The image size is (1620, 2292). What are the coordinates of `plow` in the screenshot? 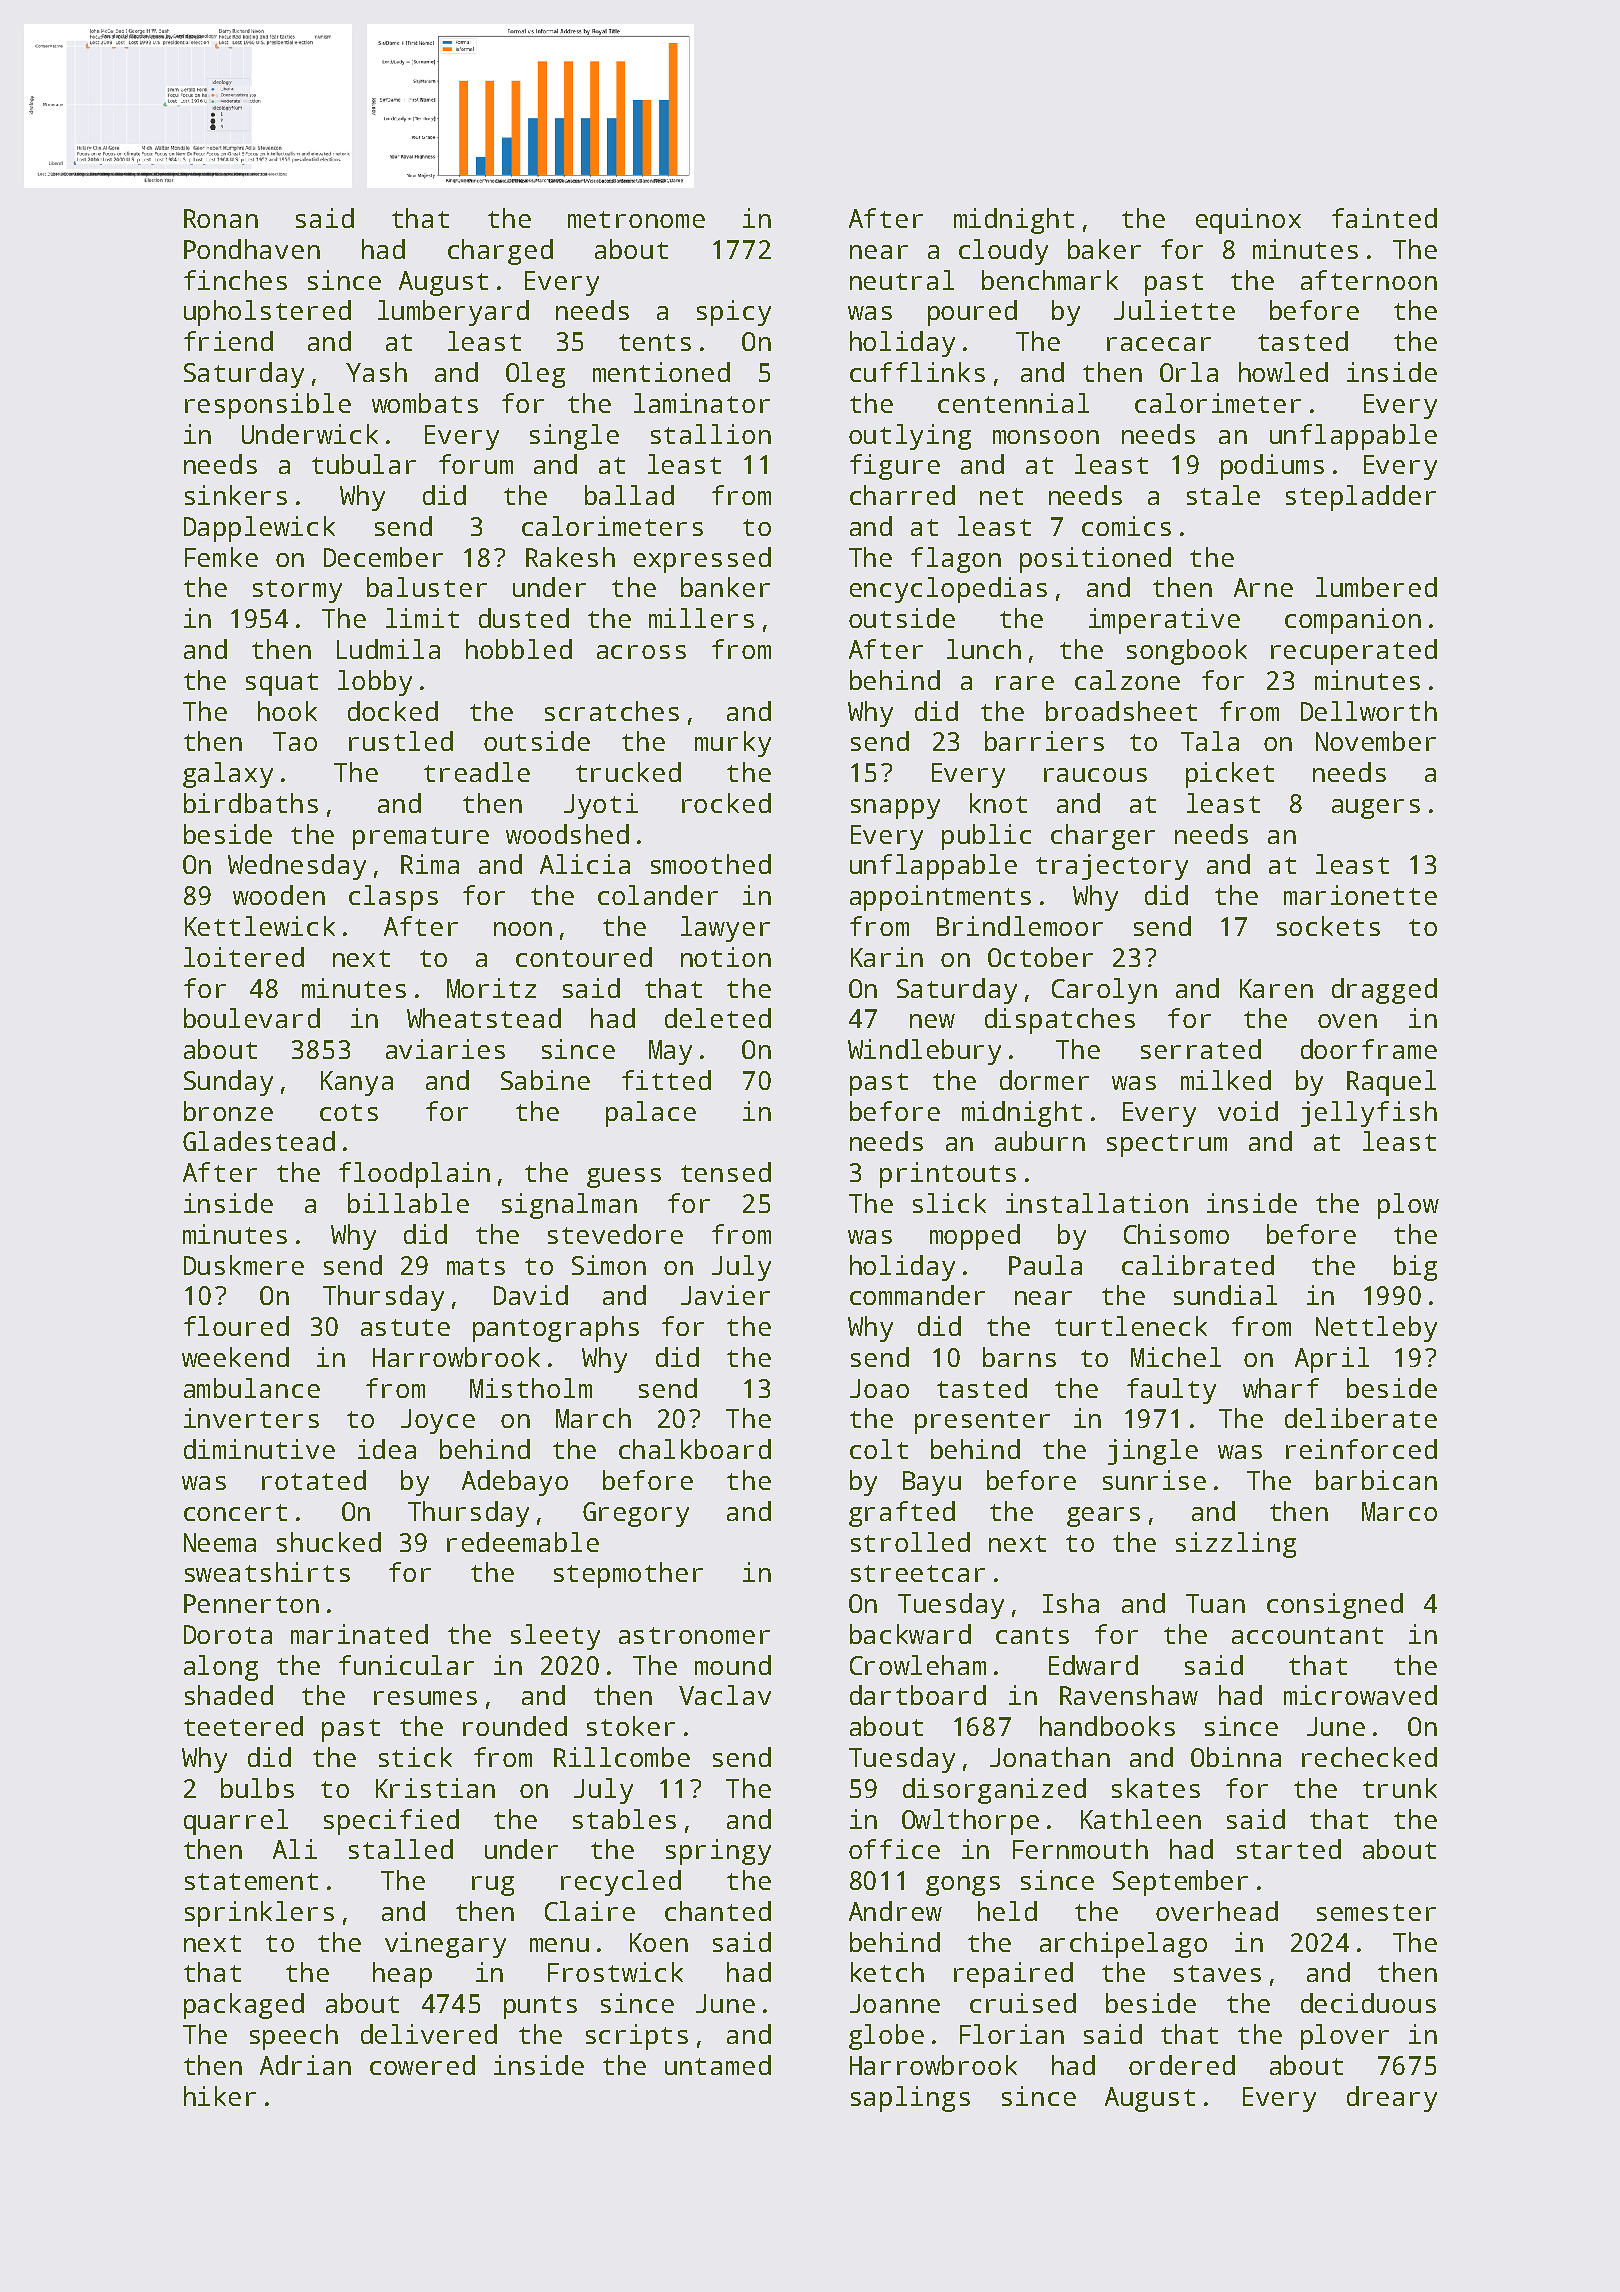 It's located at (1408, 1206).
